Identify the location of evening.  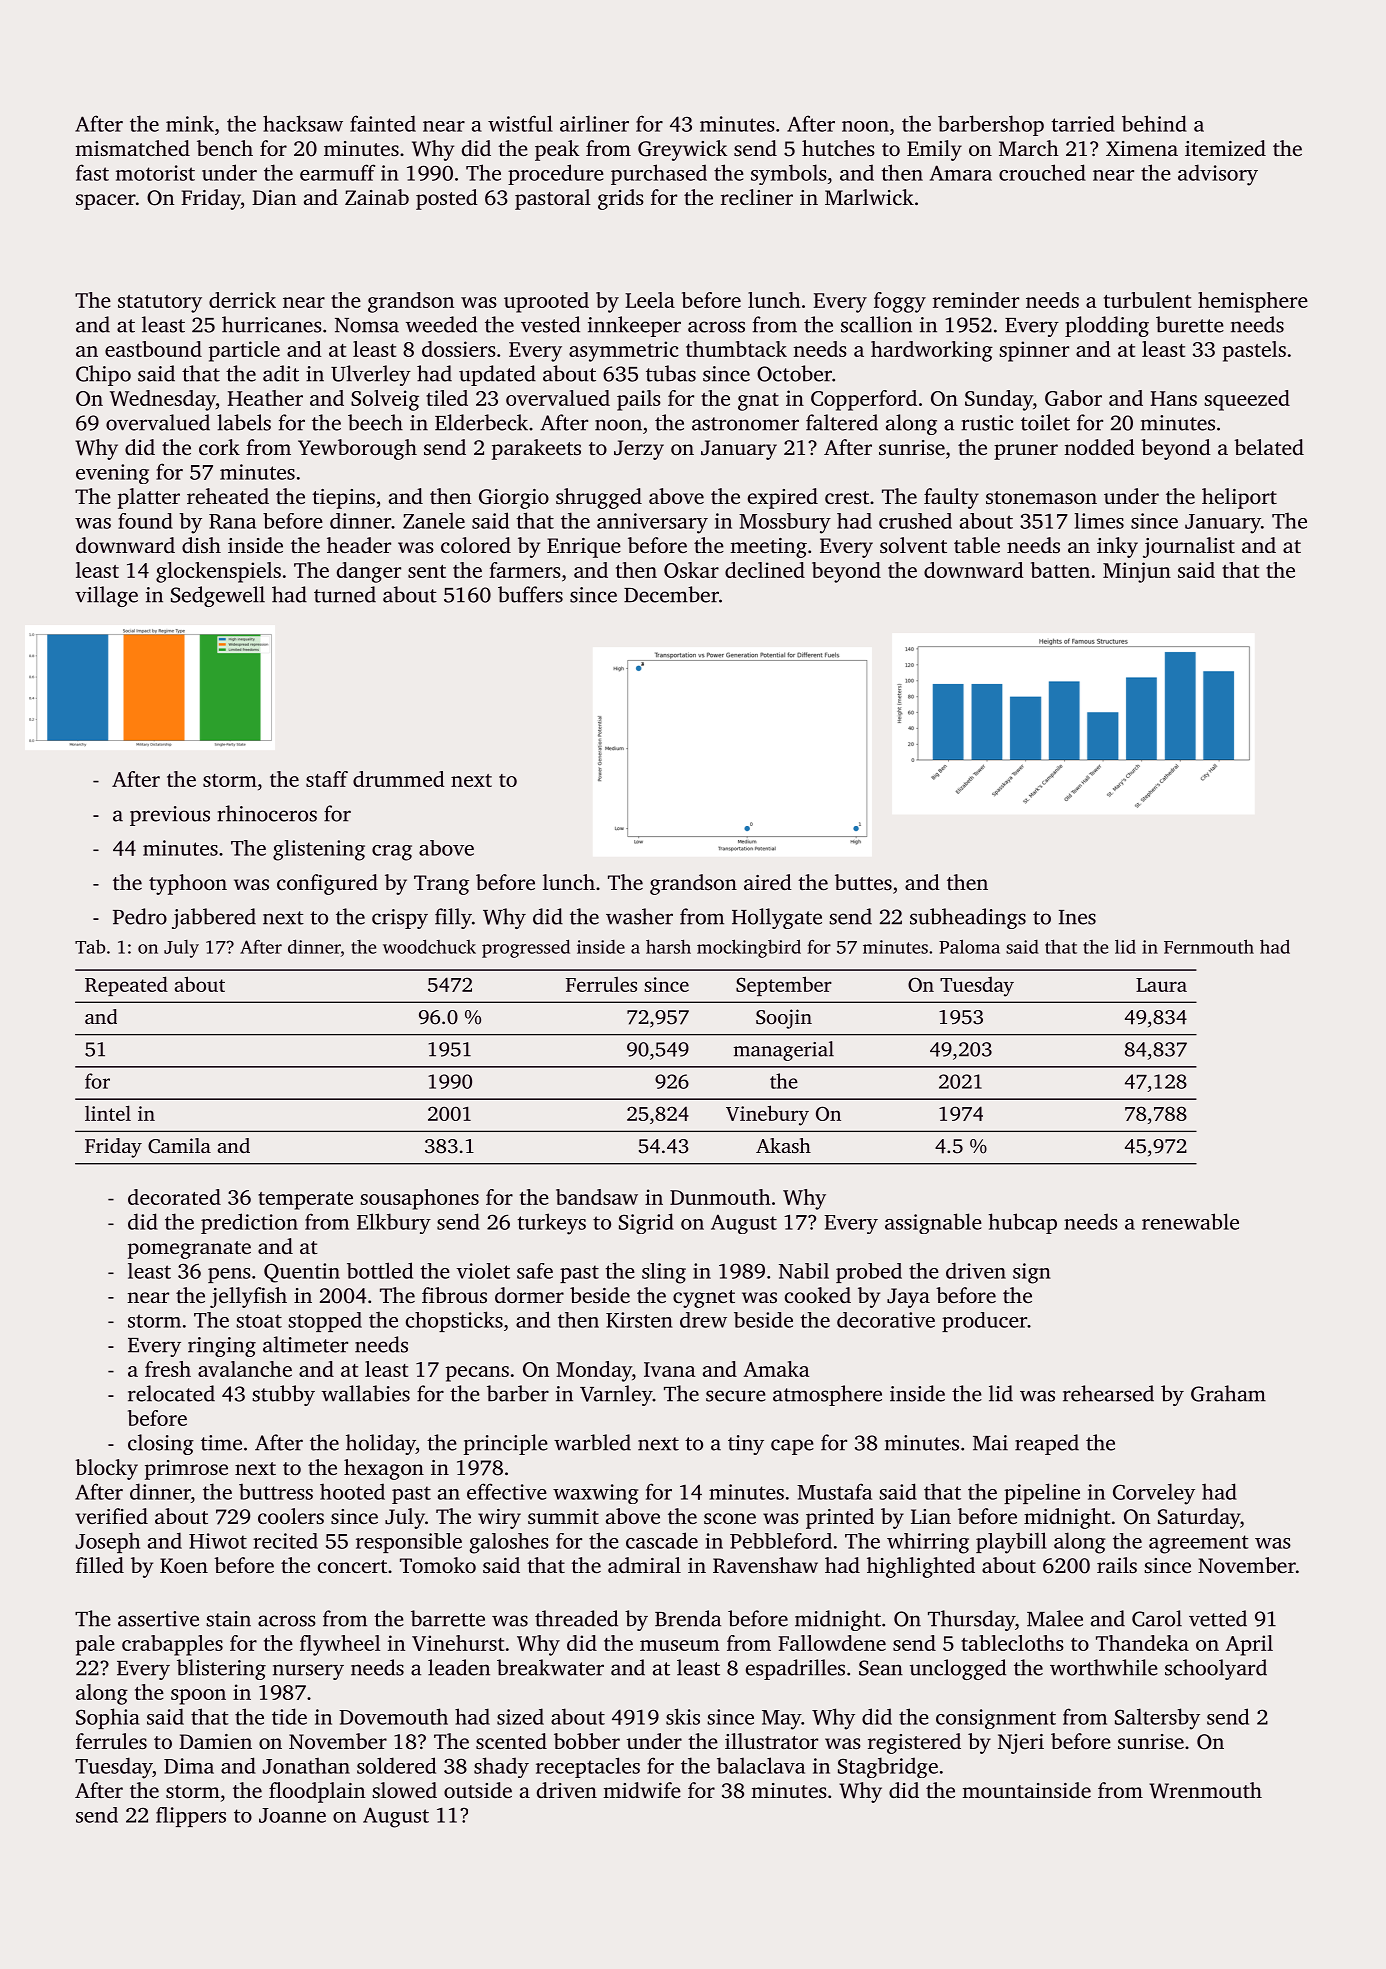
(112, 474).
